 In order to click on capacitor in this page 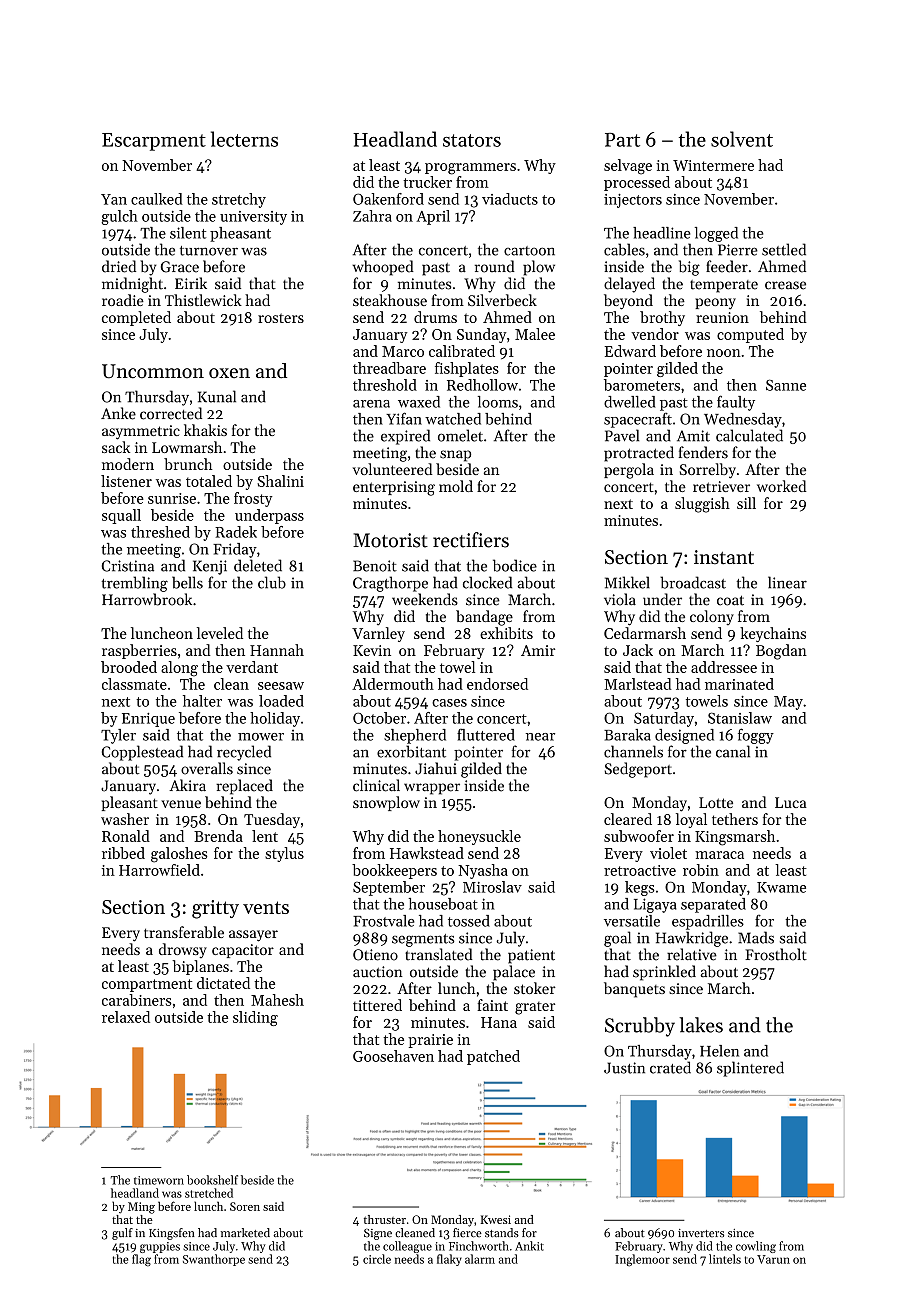, I will do `click(243, 951)`.
